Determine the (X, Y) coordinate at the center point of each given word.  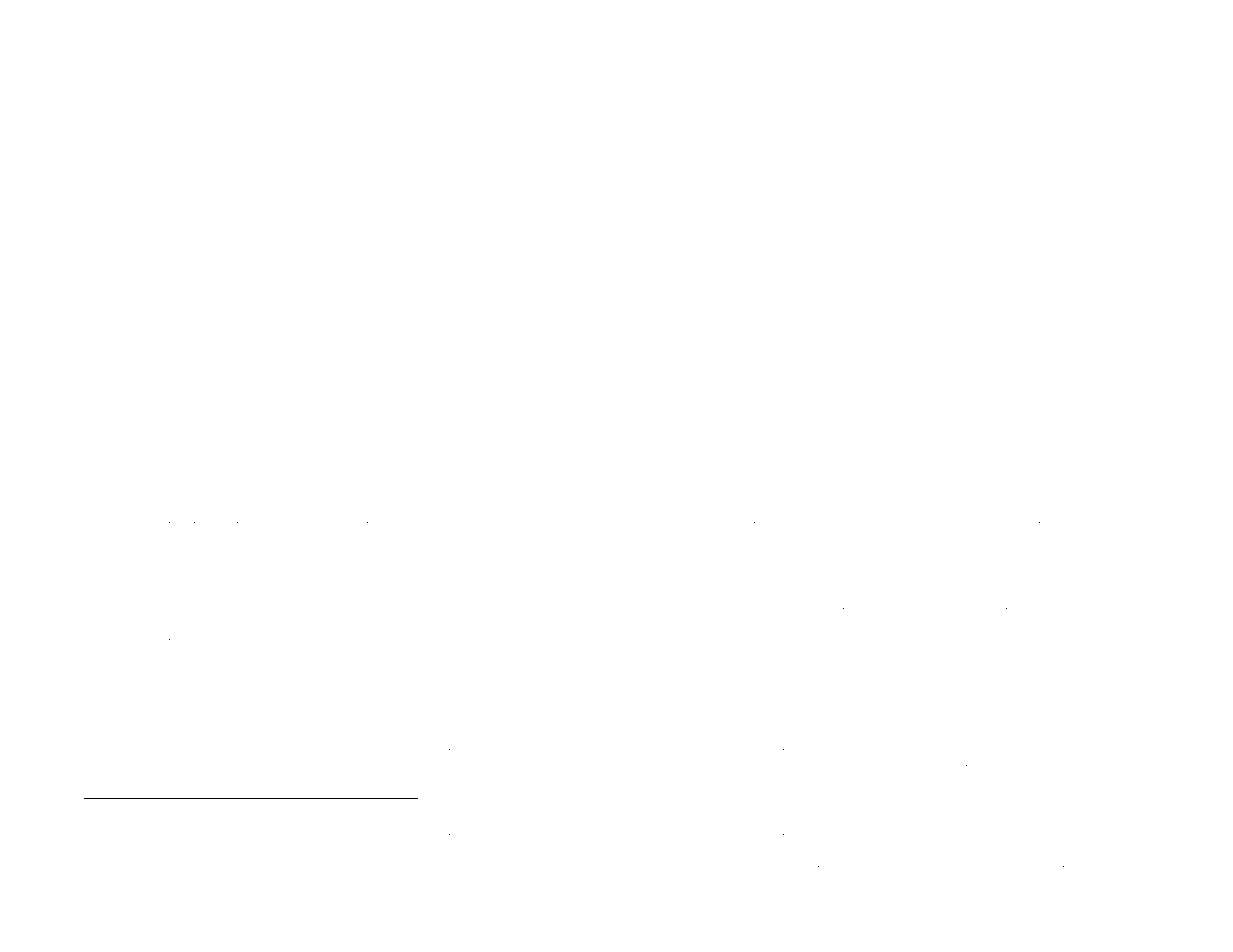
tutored (718, 894)
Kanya (1092, 890)
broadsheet (293, 894)
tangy (480, 733)
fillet (174, 544)
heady (702, 620)
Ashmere (307, 618)
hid (217, 809)
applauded (1069, 656)
